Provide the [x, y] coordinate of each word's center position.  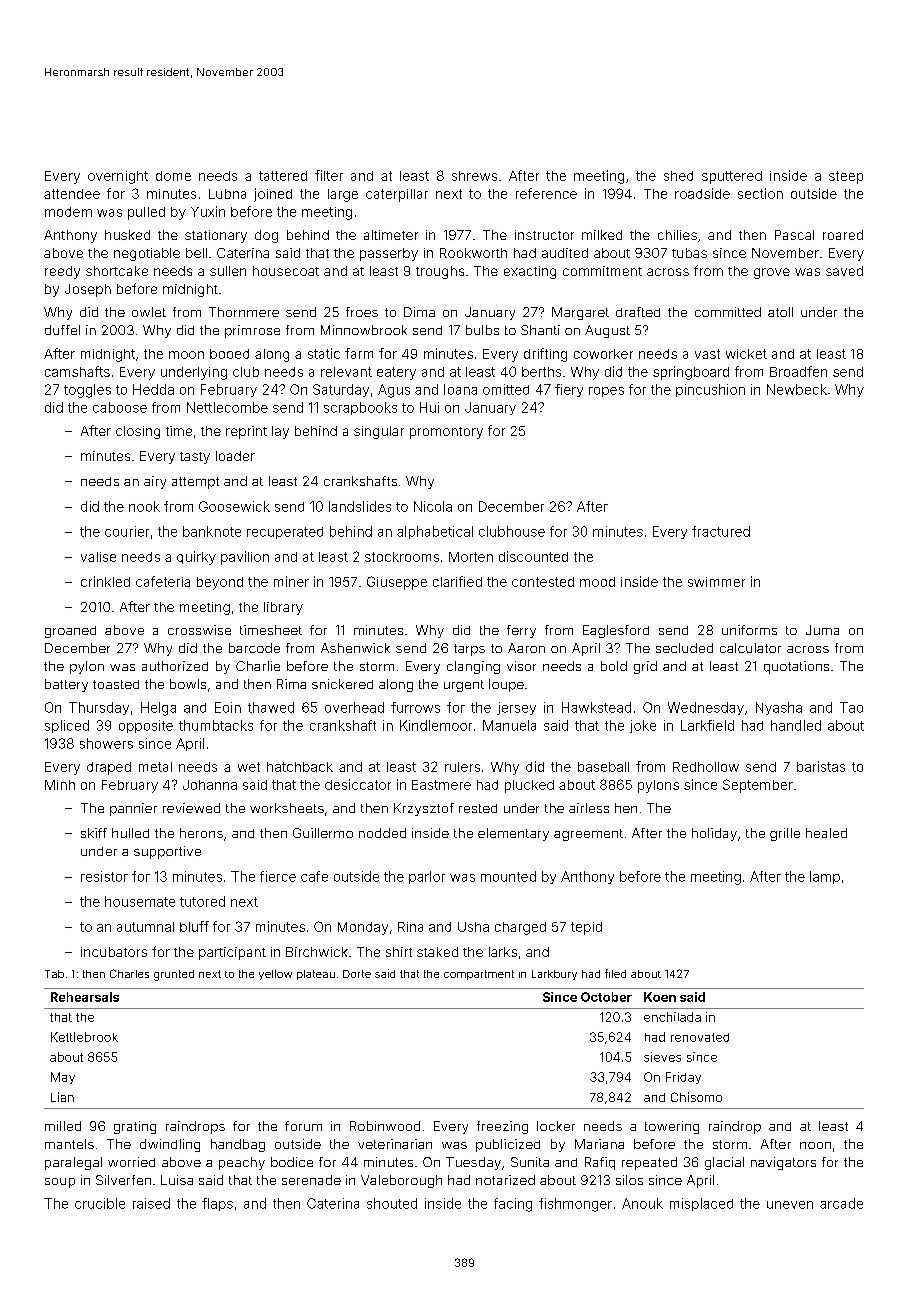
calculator [750, 648]
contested [543, 582]
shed [678, 176]
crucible [100, 1203]
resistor [104, 876]
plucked [529, 786]
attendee [72, 194]
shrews [474, 176]
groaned [70, 632]
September [758, 786]
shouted [392, 1203]
